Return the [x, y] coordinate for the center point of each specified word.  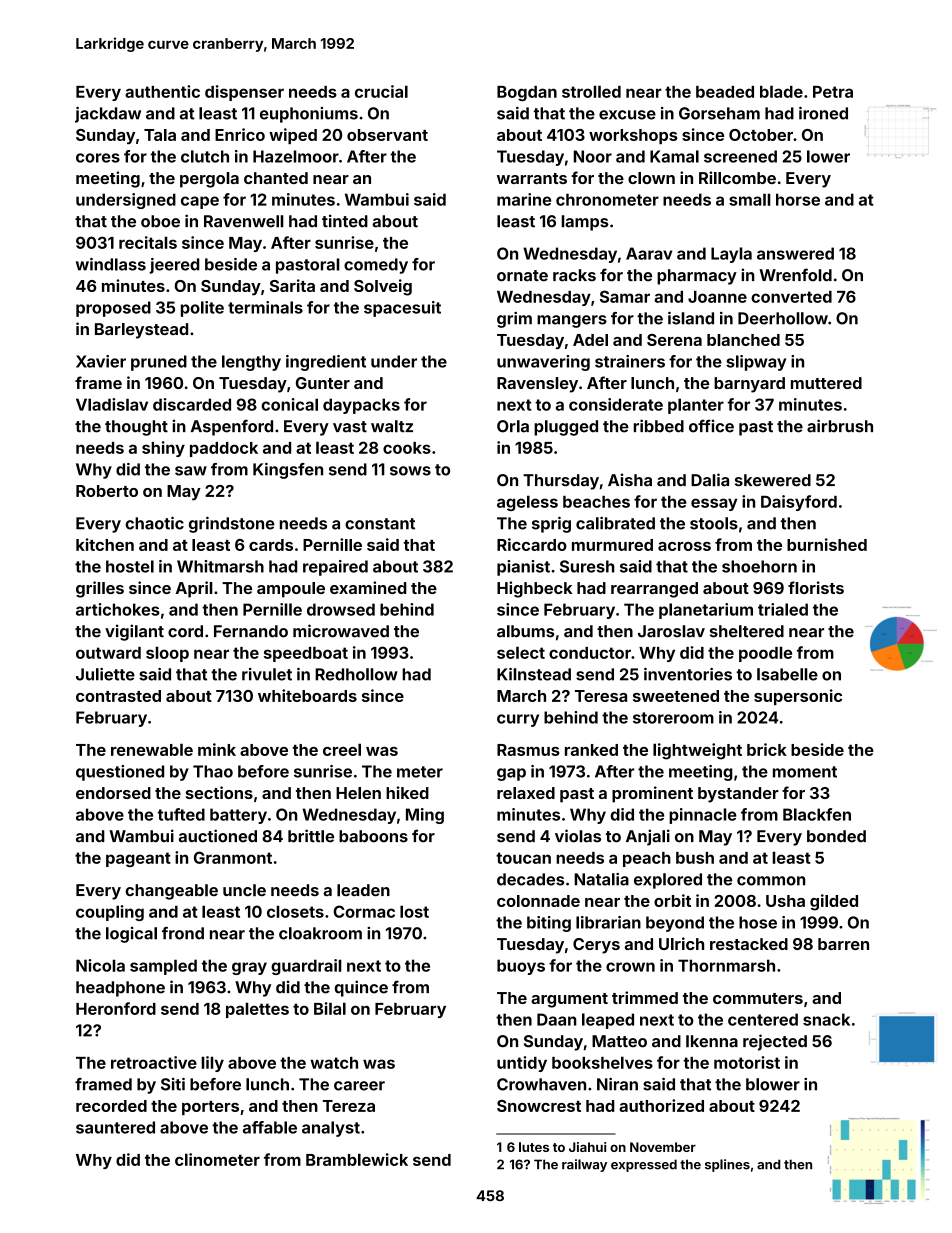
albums [525, 631]
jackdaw [108, 115]
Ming [425, 816]
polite [202, 309]
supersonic [798, 697]
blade [781, 91]
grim [514, 320]
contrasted [118, 696]
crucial [381, 91]
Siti [173, 1084]
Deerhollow [783, 318]
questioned [120, 773]
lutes [534, 1147]
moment [805, 772]
